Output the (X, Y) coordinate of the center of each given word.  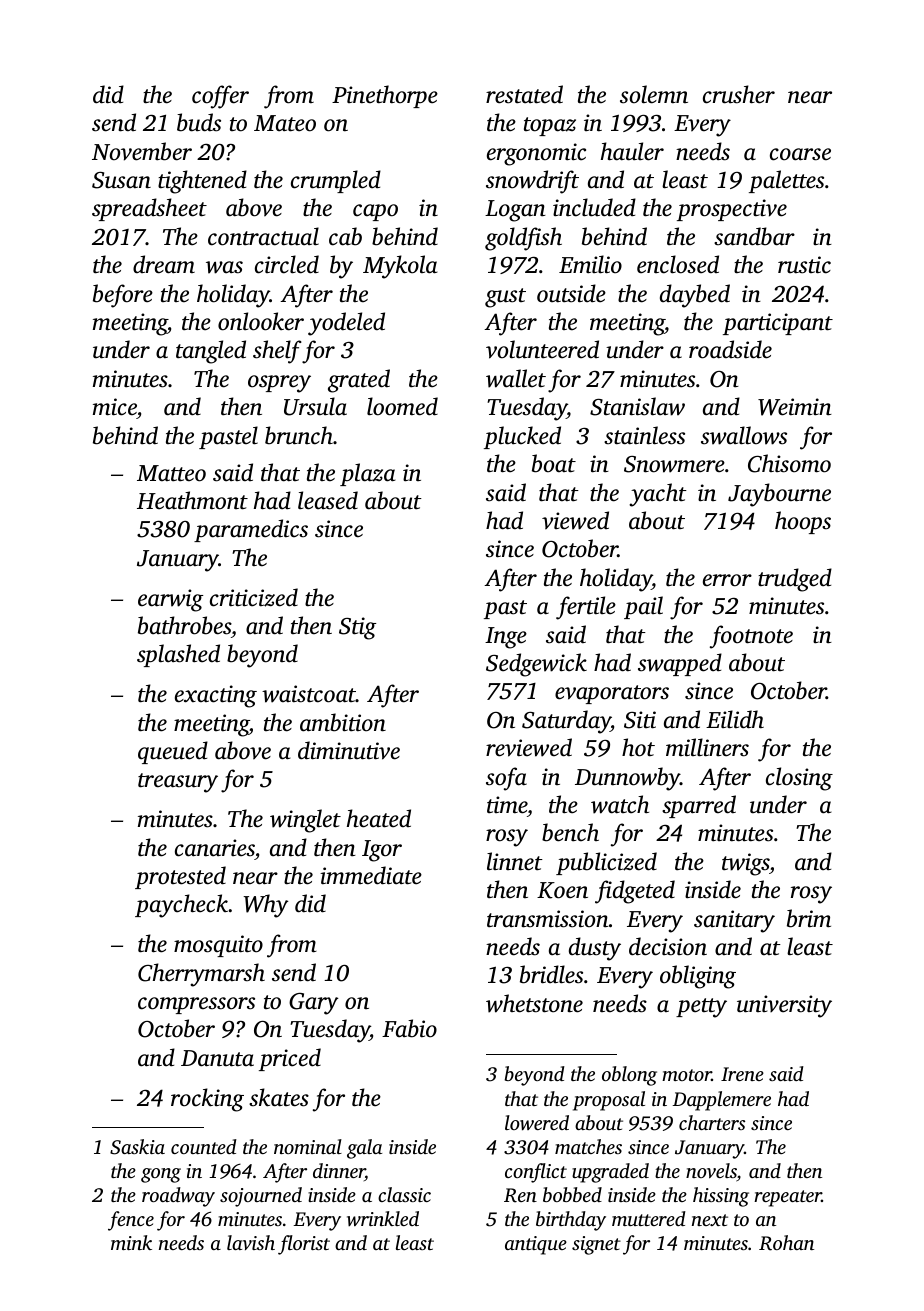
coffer (220, 97)
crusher (739, 94)
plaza (367, 474)
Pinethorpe (385, 96)
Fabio (409, 1028)
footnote (751, 637)
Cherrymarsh (201, 975)
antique (536, 1245)
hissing (721, 1197)
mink (131, 1242)
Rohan (786, 1243)
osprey (279, 384)
